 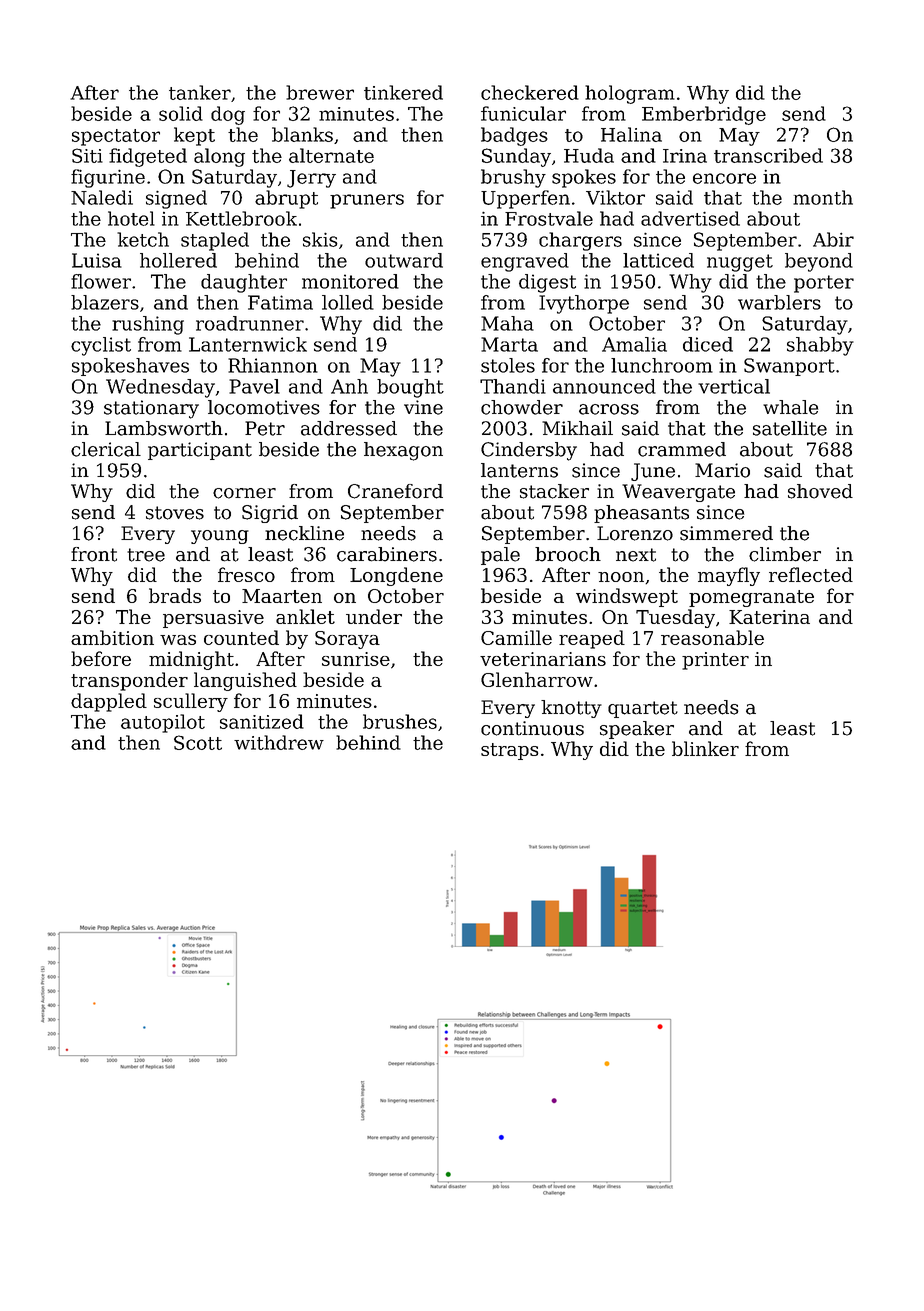 What do you see at coordinates (94, 554) in the screenshot?
I see `front` at bounding box center [94, 554].
